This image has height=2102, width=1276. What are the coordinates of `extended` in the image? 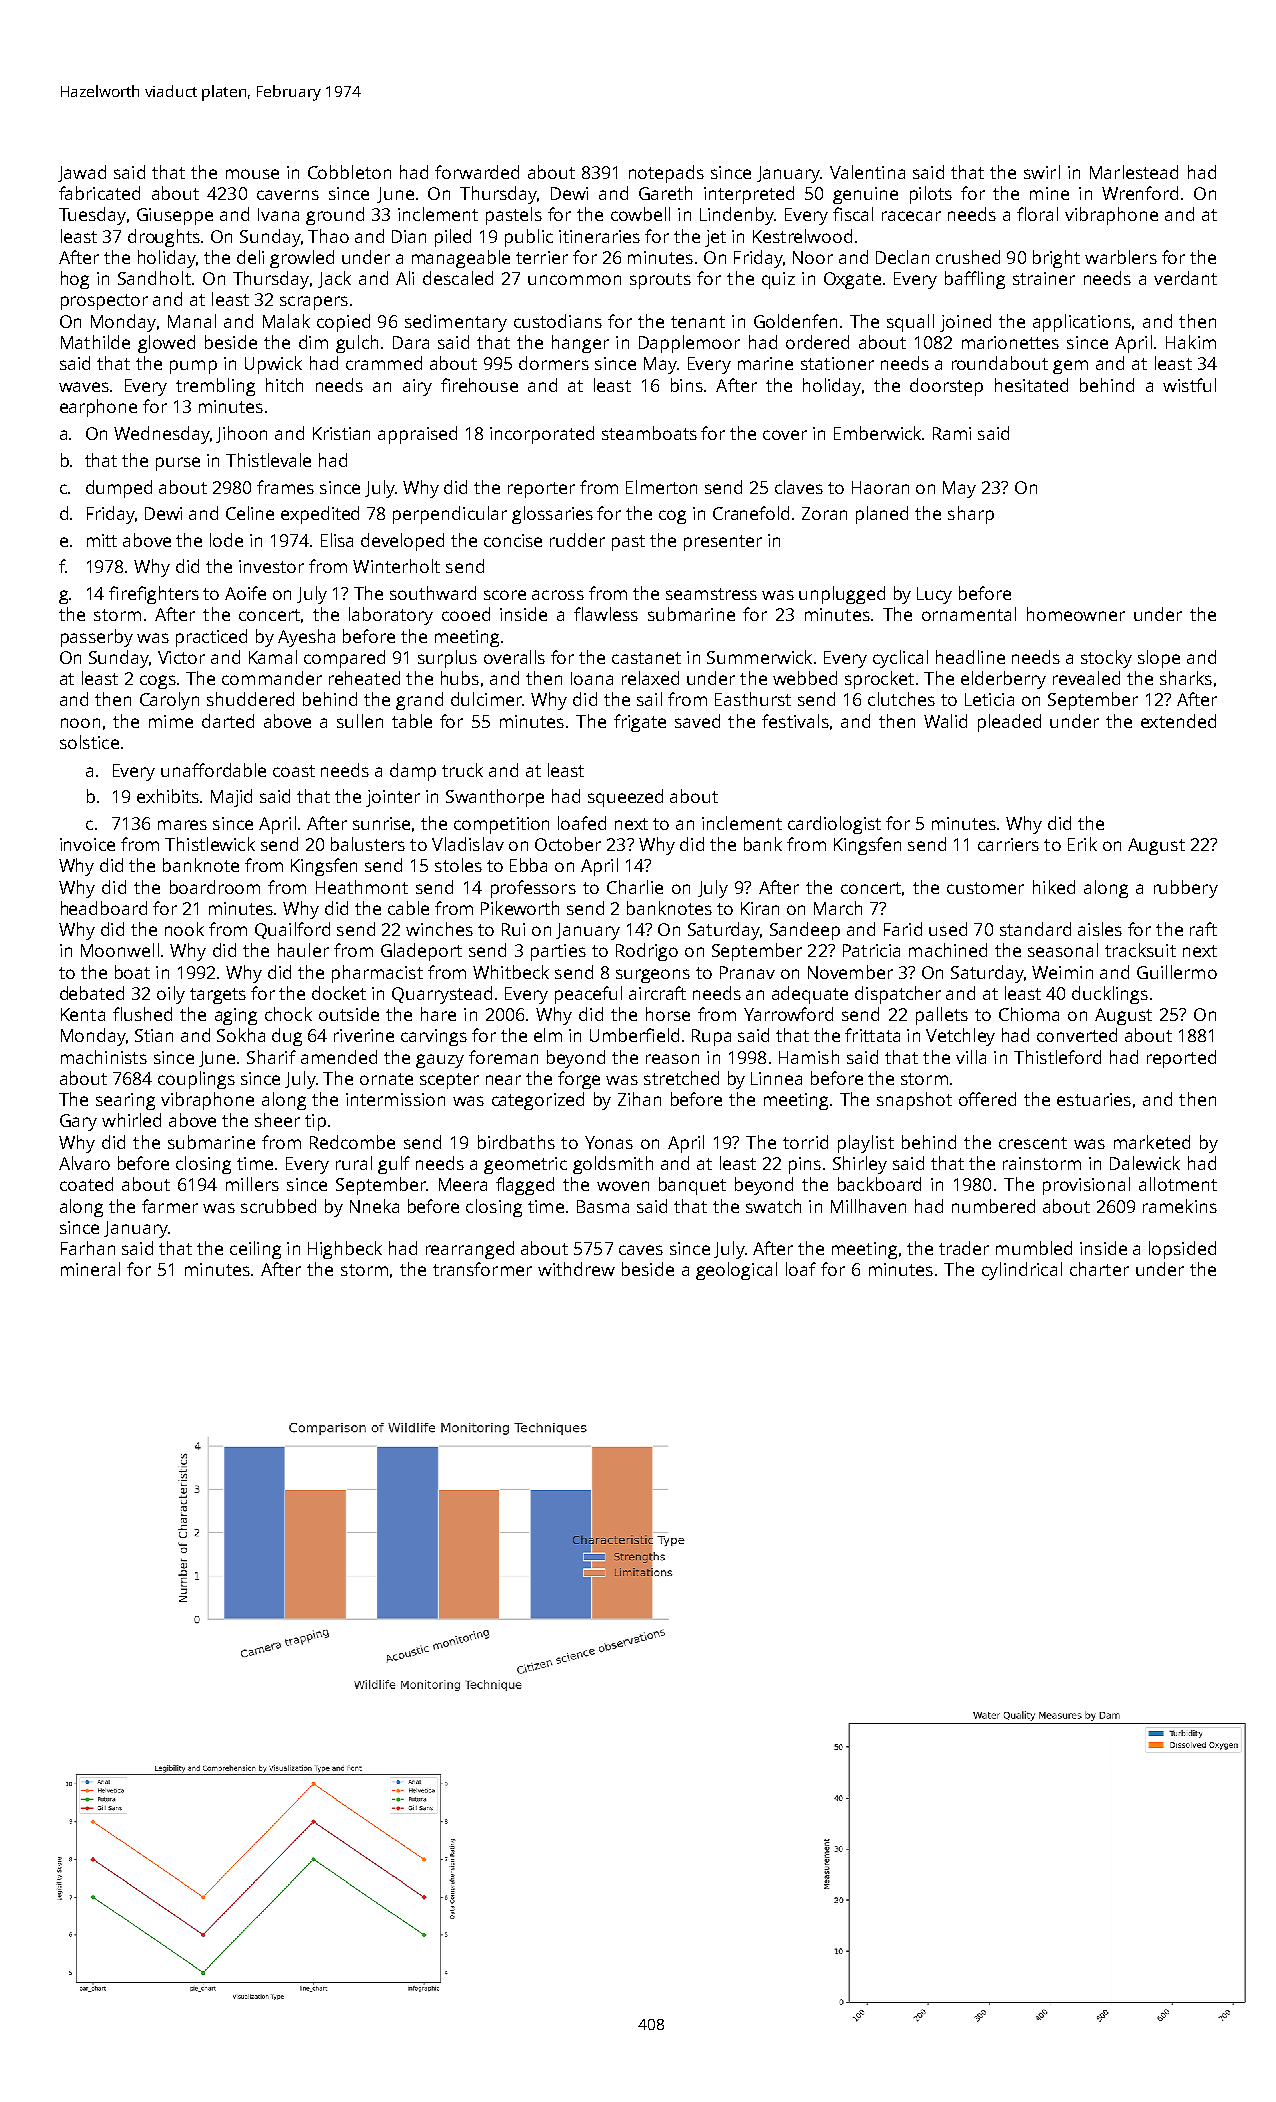 It's located at (1178, 721).
